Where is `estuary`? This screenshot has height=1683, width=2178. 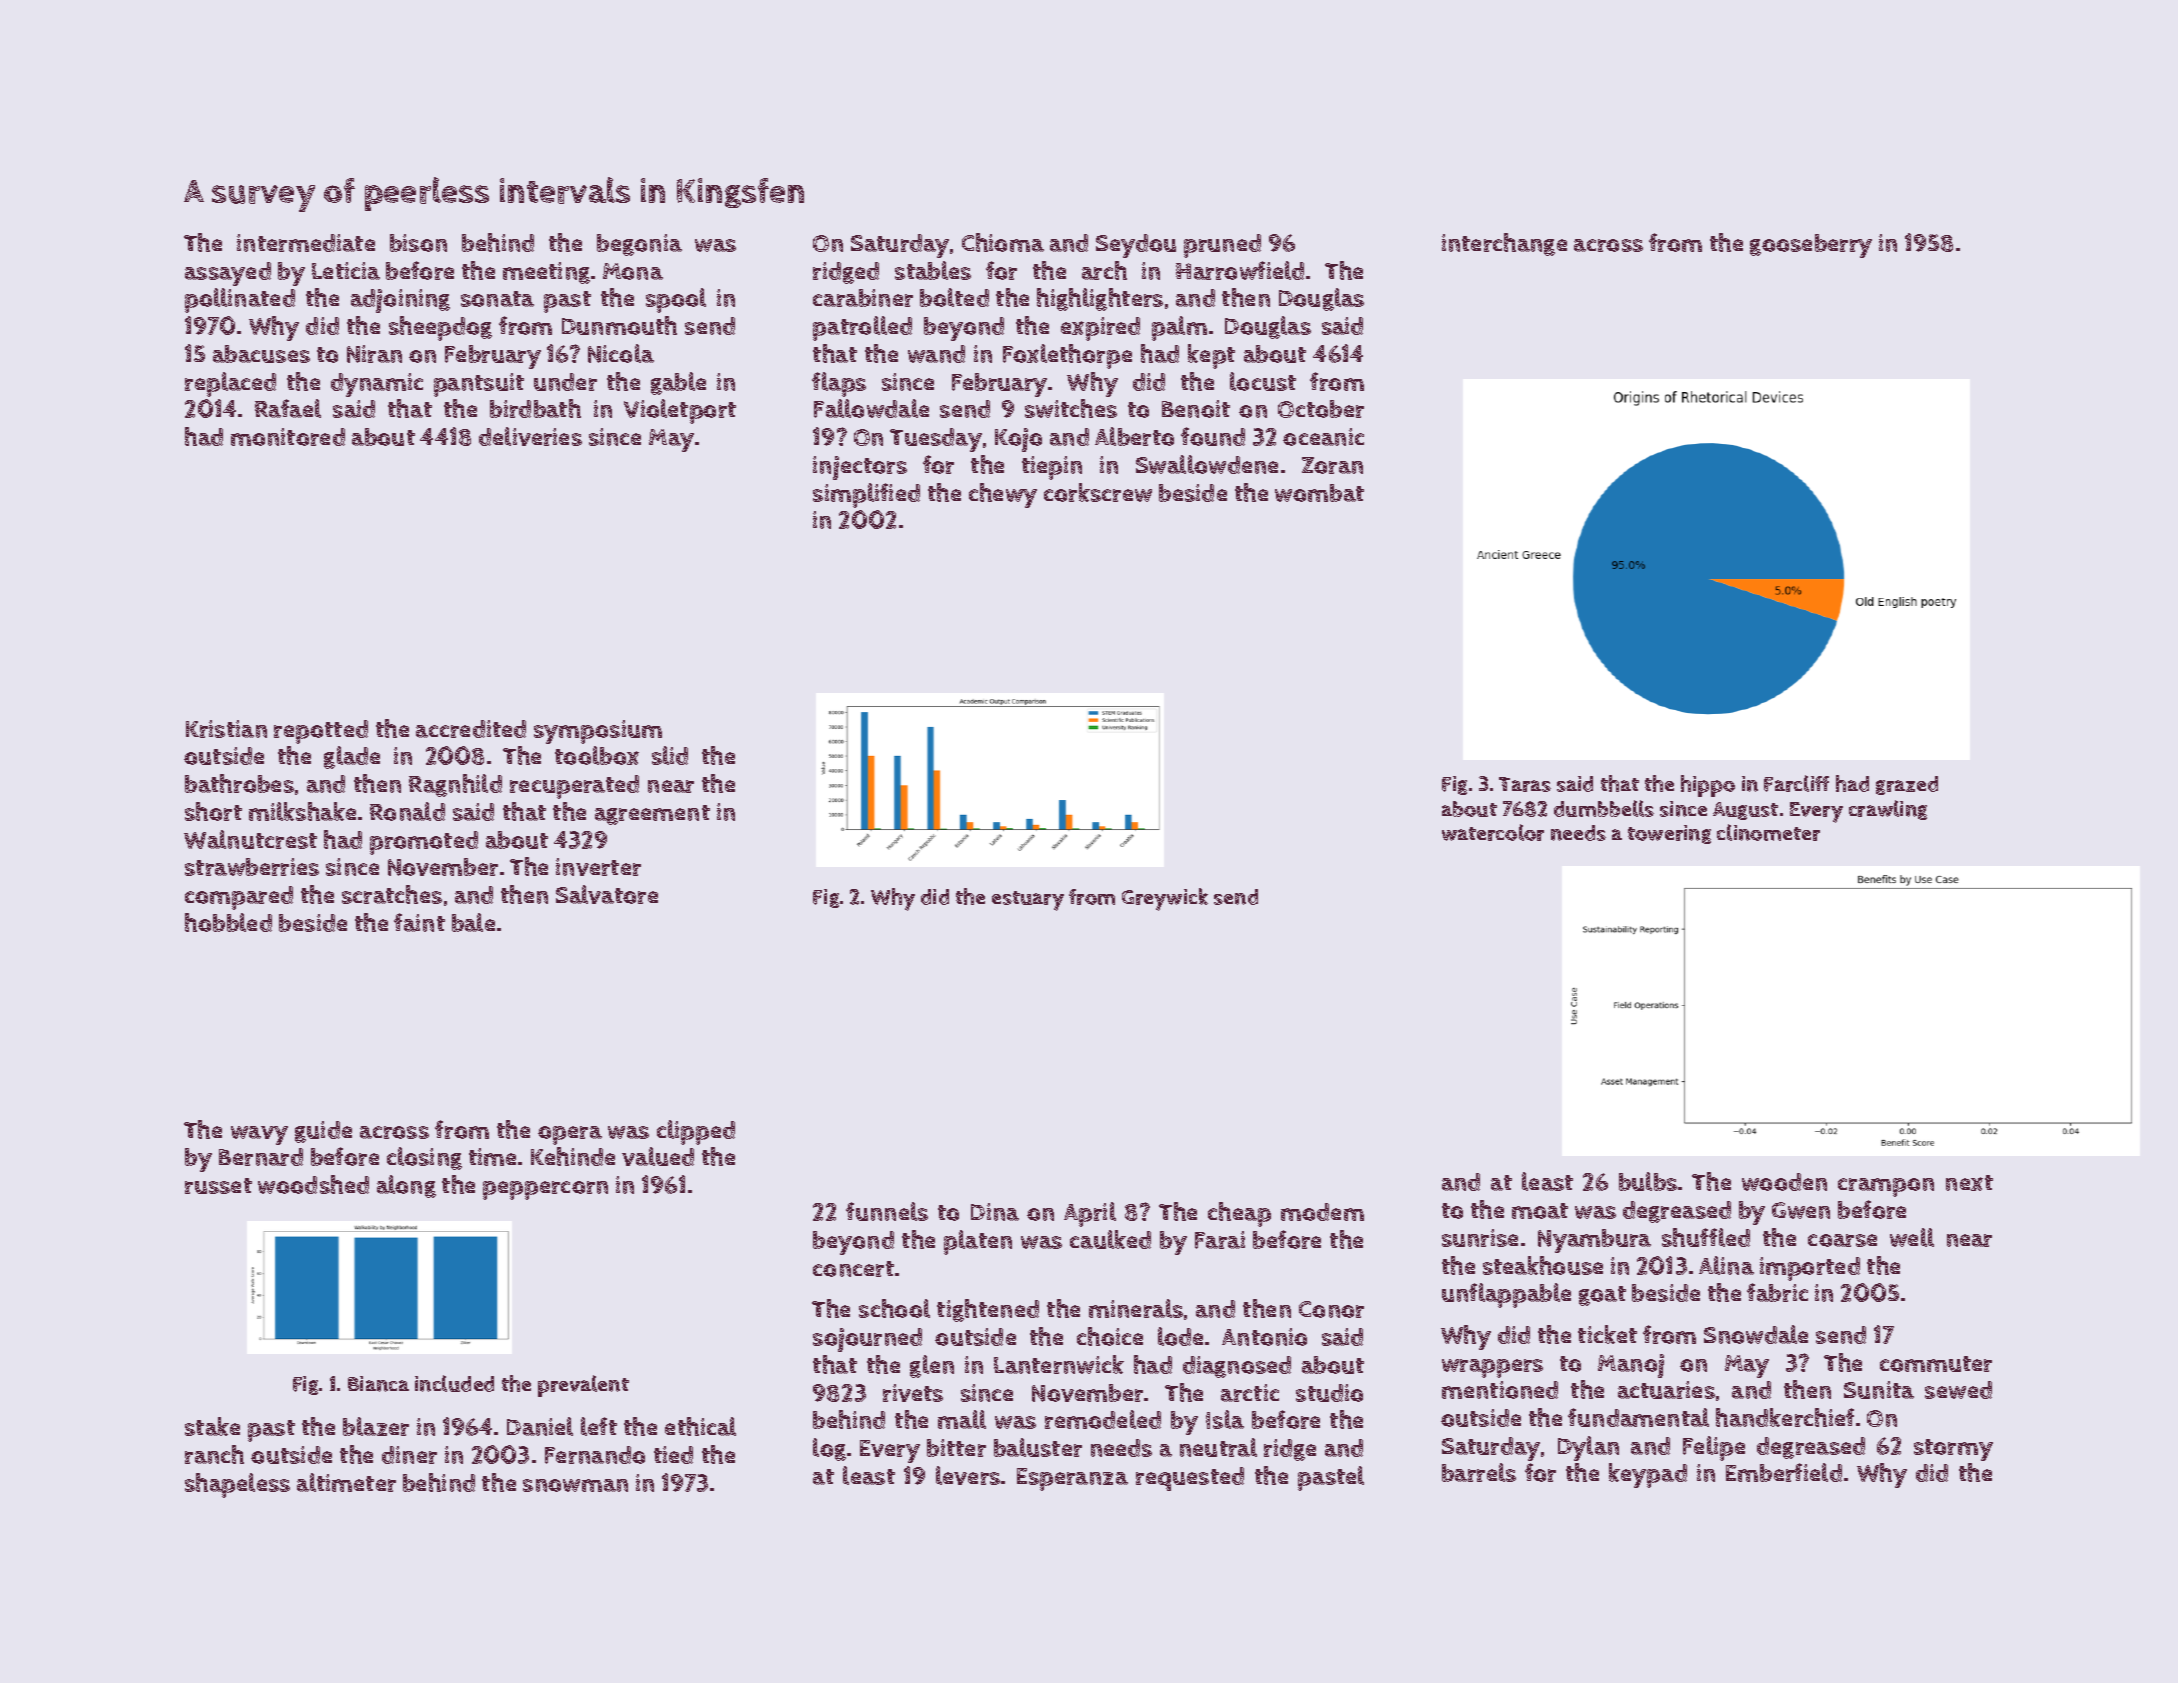 estuary is located at coordinates (1028, 901).
